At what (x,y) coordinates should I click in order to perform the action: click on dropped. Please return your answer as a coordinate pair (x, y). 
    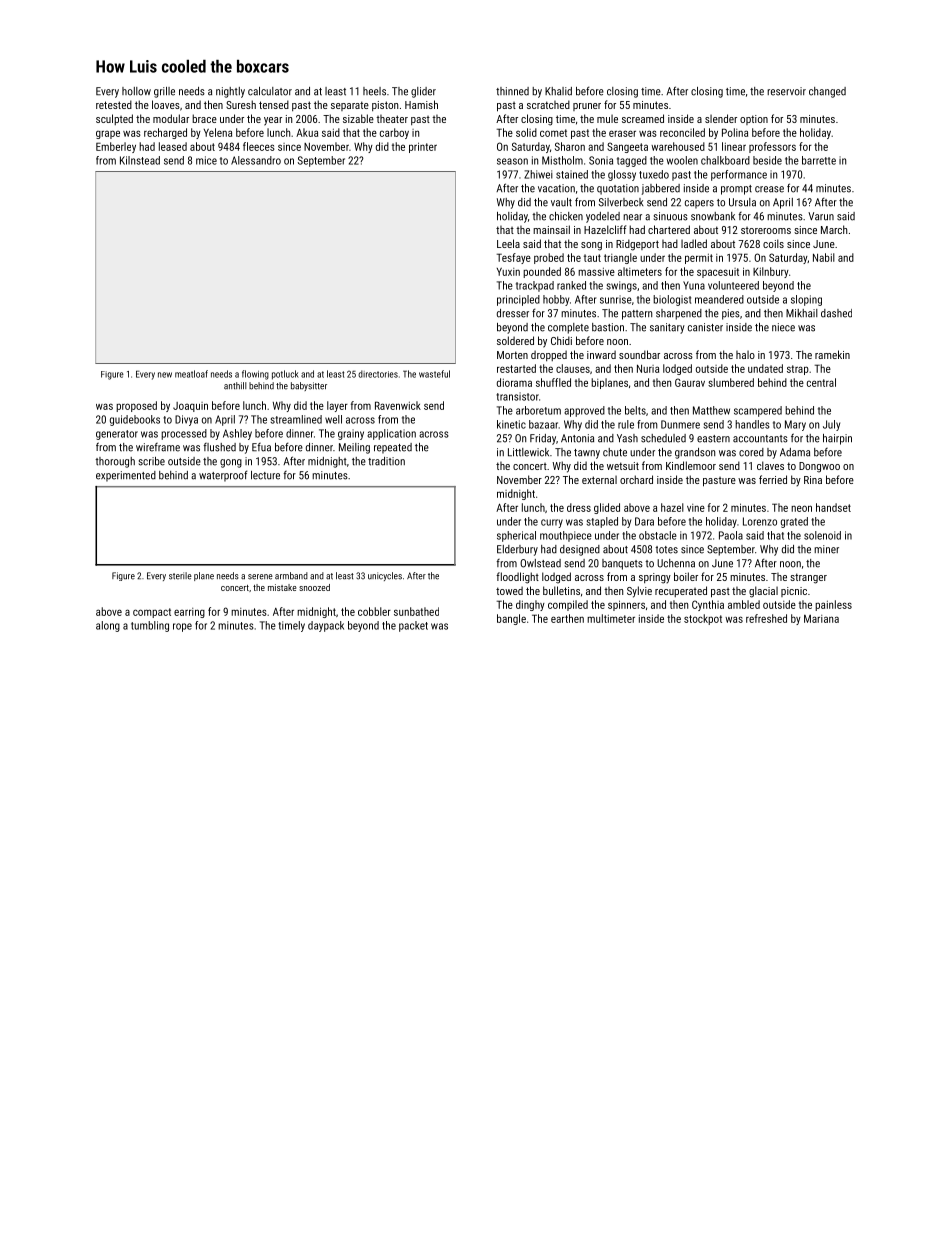
    Looking at the image, I should click on (549, 355).
